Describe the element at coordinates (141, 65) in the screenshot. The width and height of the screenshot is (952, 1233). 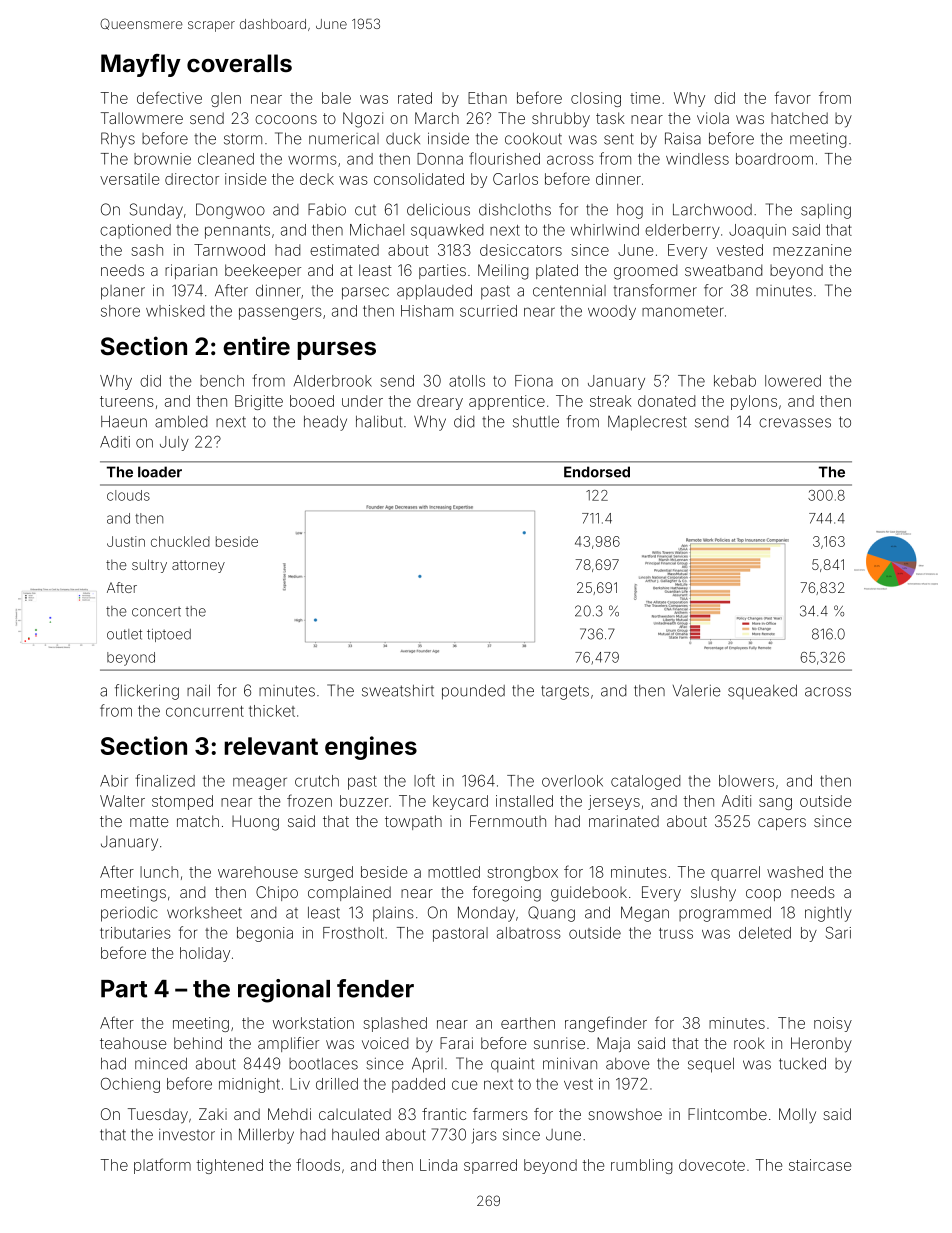
I see `Mayfly` at that location.
